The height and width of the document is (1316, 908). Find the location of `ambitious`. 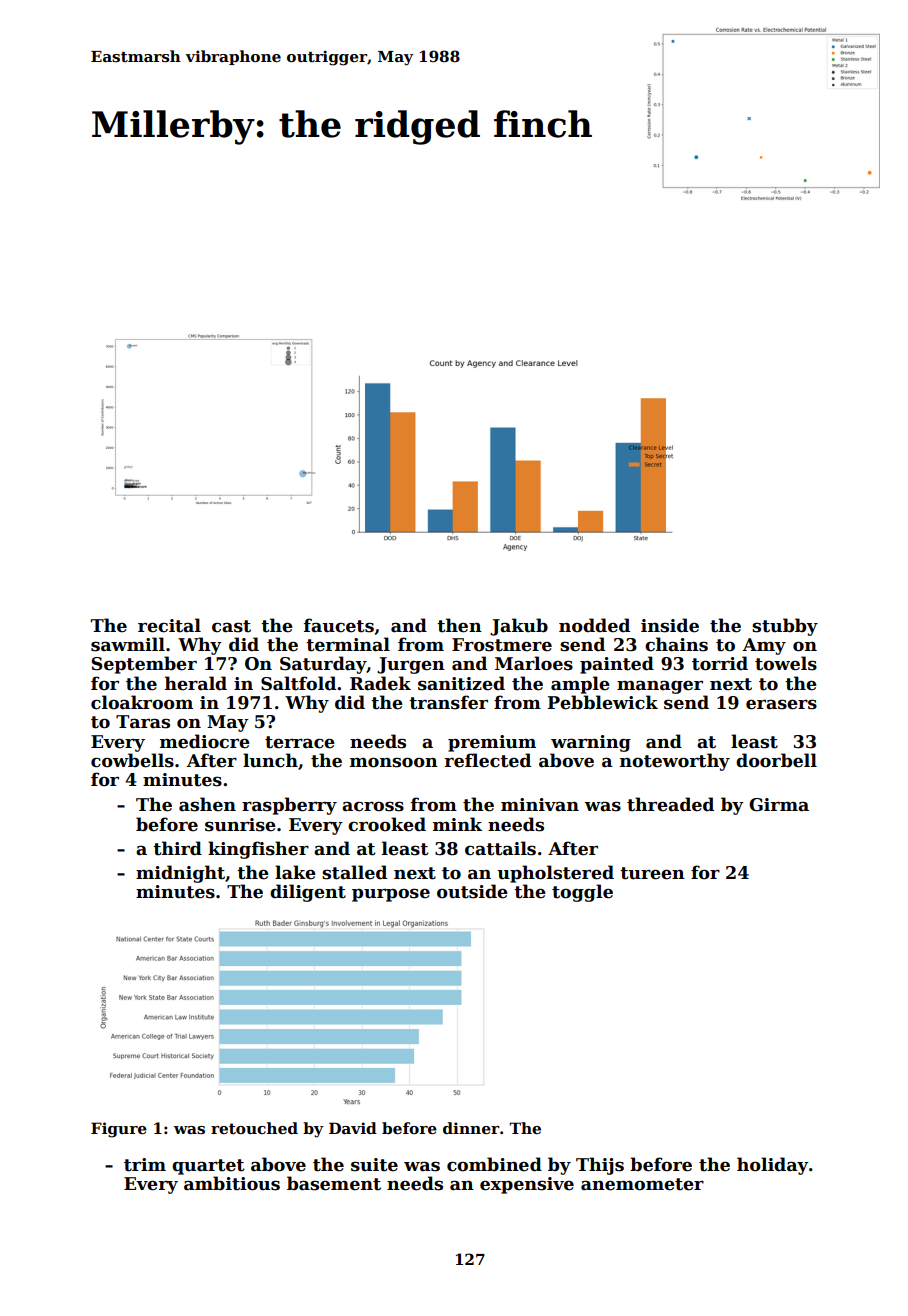

ambitious is located at coordinates (232, 1183).
